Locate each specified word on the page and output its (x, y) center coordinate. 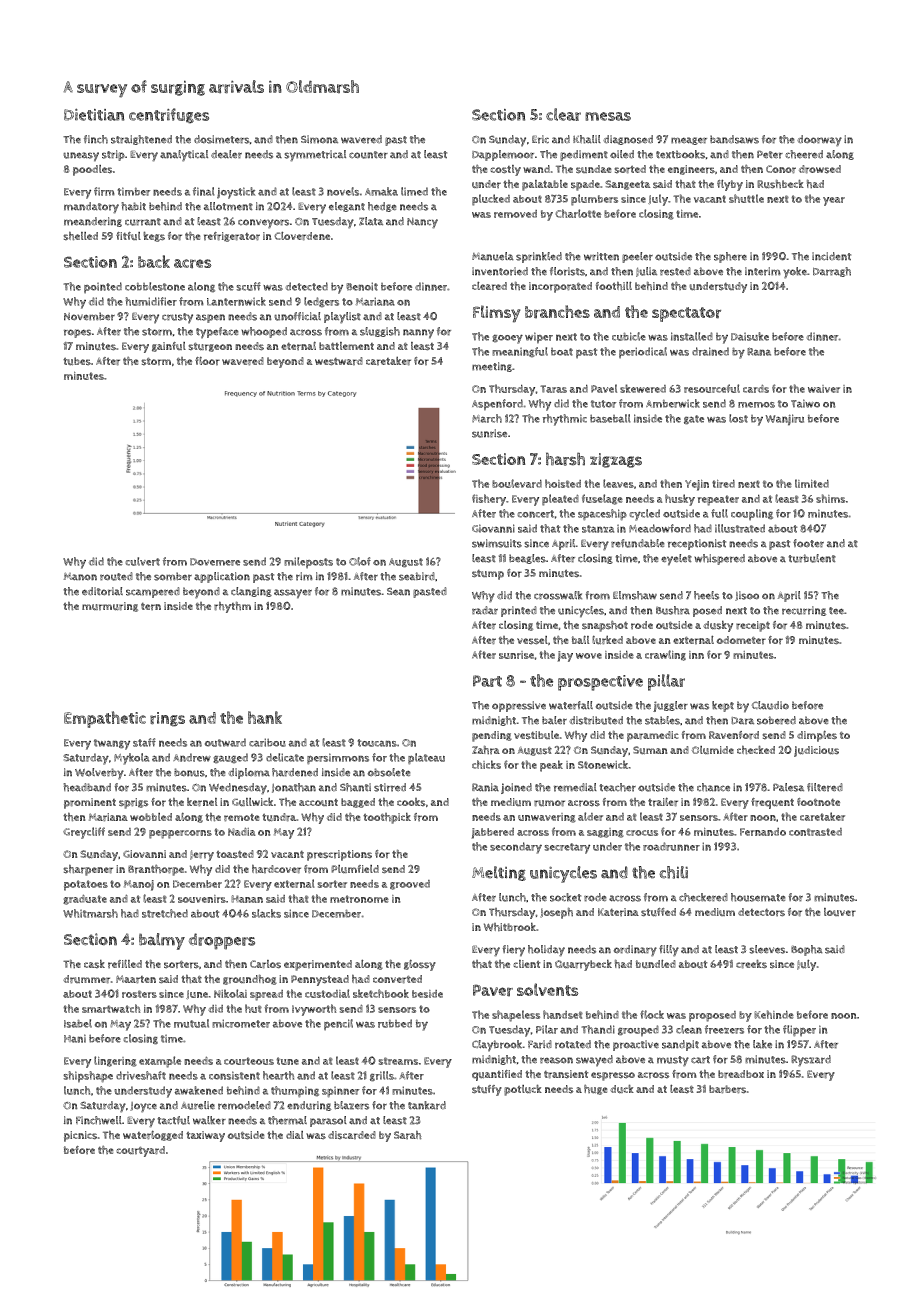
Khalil (587, 139)
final (204, 191)
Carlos (265, 964)
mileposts (308, 563)
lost (738, 418)
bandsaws (734, 139)
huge (596, 1089)
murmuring (110, 607)
